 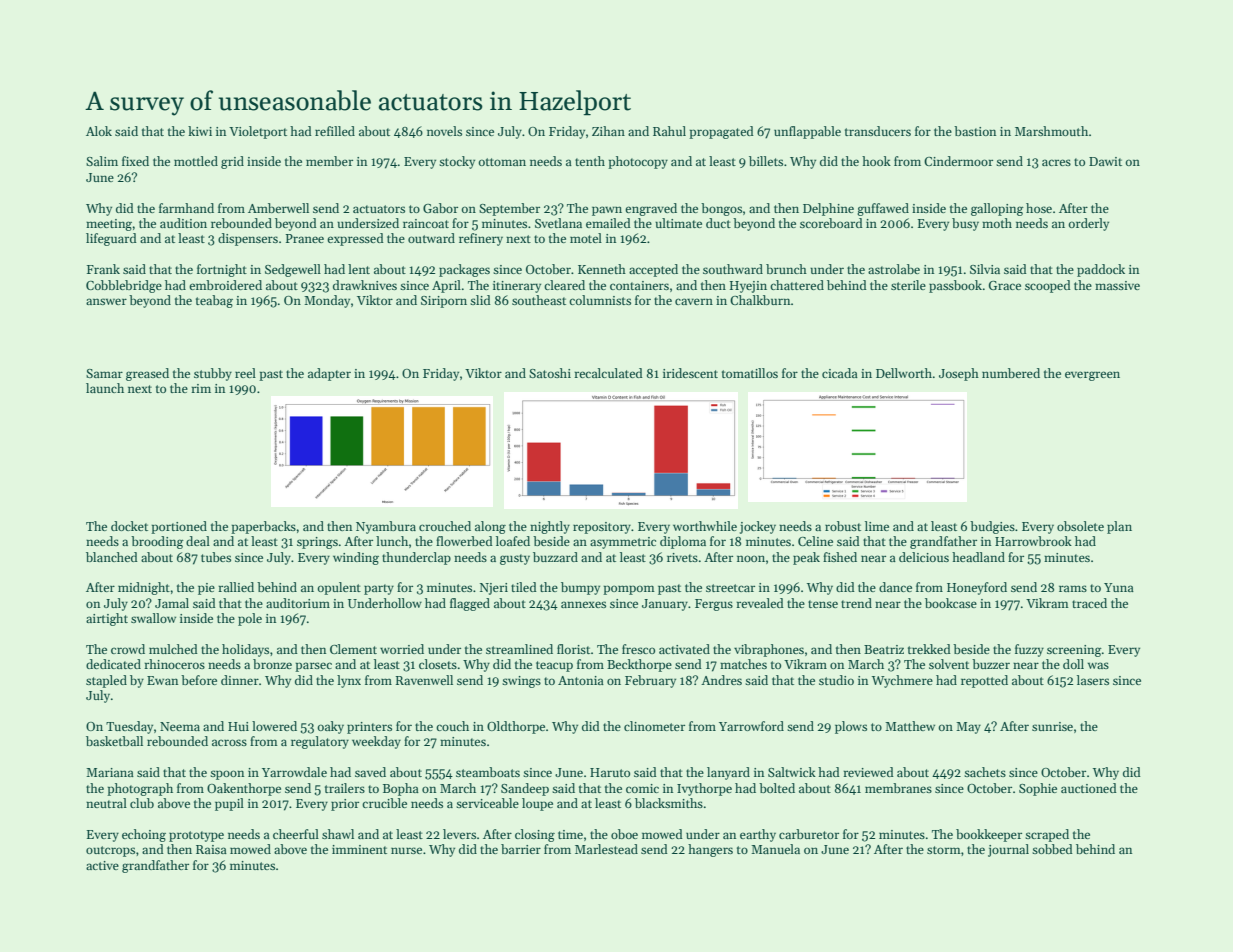 I want to click on budgies, so click(x=992, y=527).
